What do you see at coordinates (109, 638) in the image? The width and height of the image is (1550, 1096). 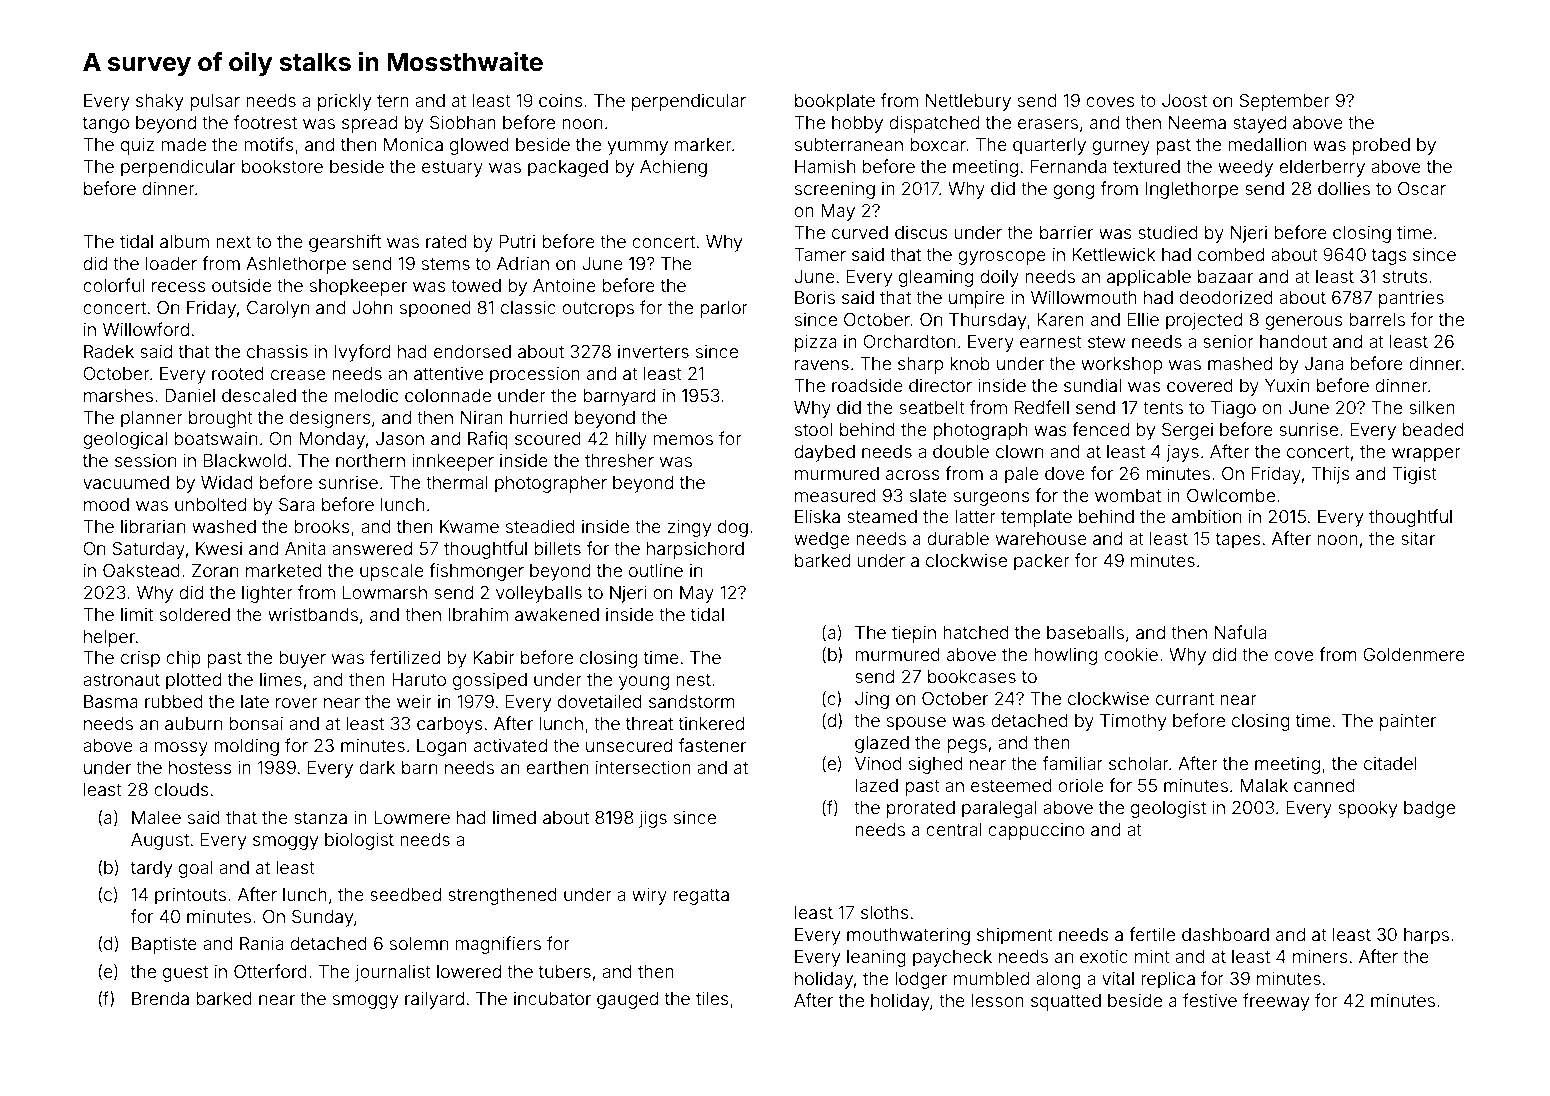 I see `helper` at bounding box center [109, 638].
